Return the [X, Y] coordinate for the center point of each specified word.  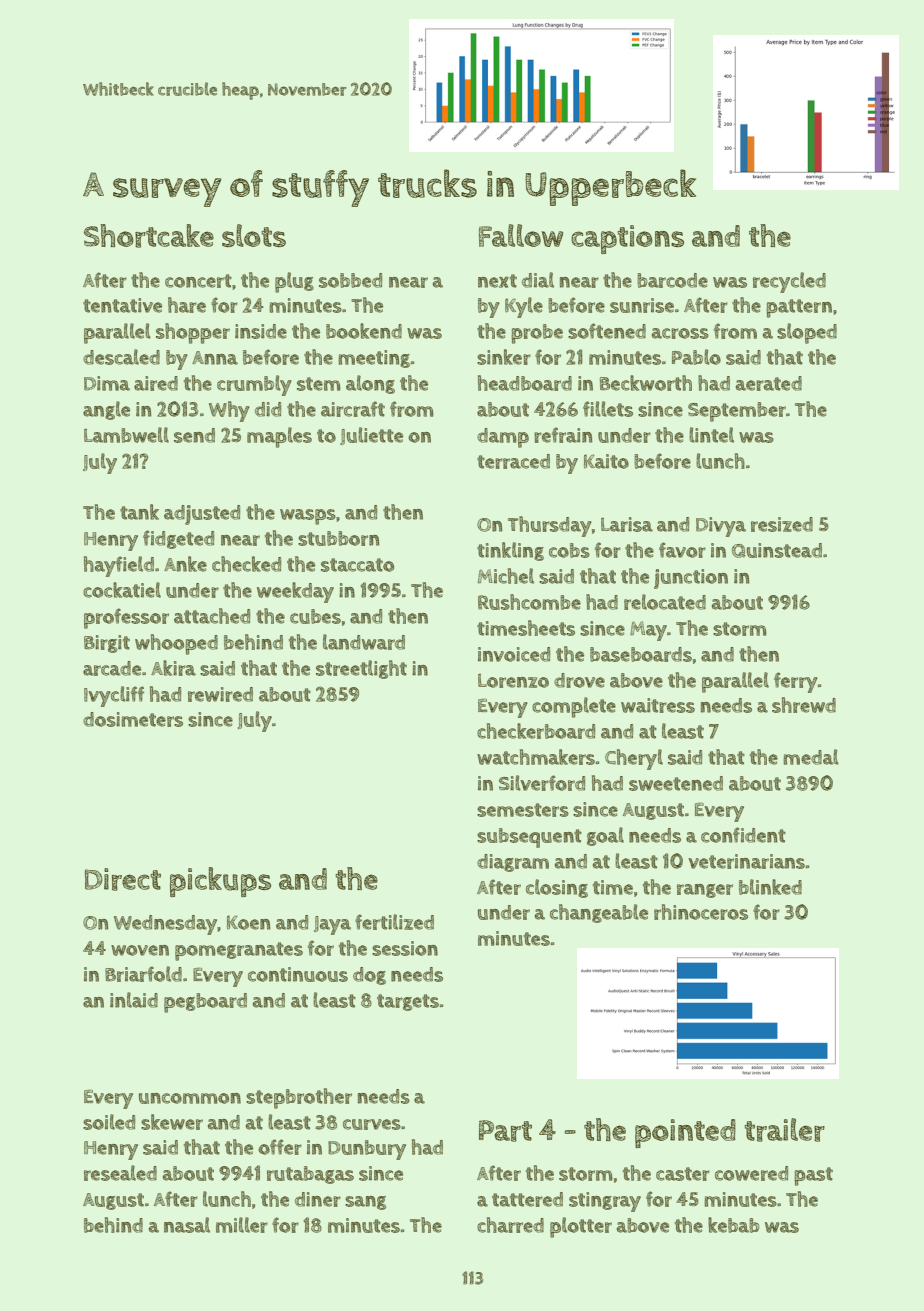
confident [743, 835]
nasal [187, 1225]
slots [254, 235]
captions [627, 239]
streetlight [361, 669]
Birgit [107, 644]
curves [372, 1124]
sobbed [350, 280]
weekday [295, 592]
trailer [784, 1130]
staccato [357, 565]
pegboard [205, 1003]
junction [691, 579]
